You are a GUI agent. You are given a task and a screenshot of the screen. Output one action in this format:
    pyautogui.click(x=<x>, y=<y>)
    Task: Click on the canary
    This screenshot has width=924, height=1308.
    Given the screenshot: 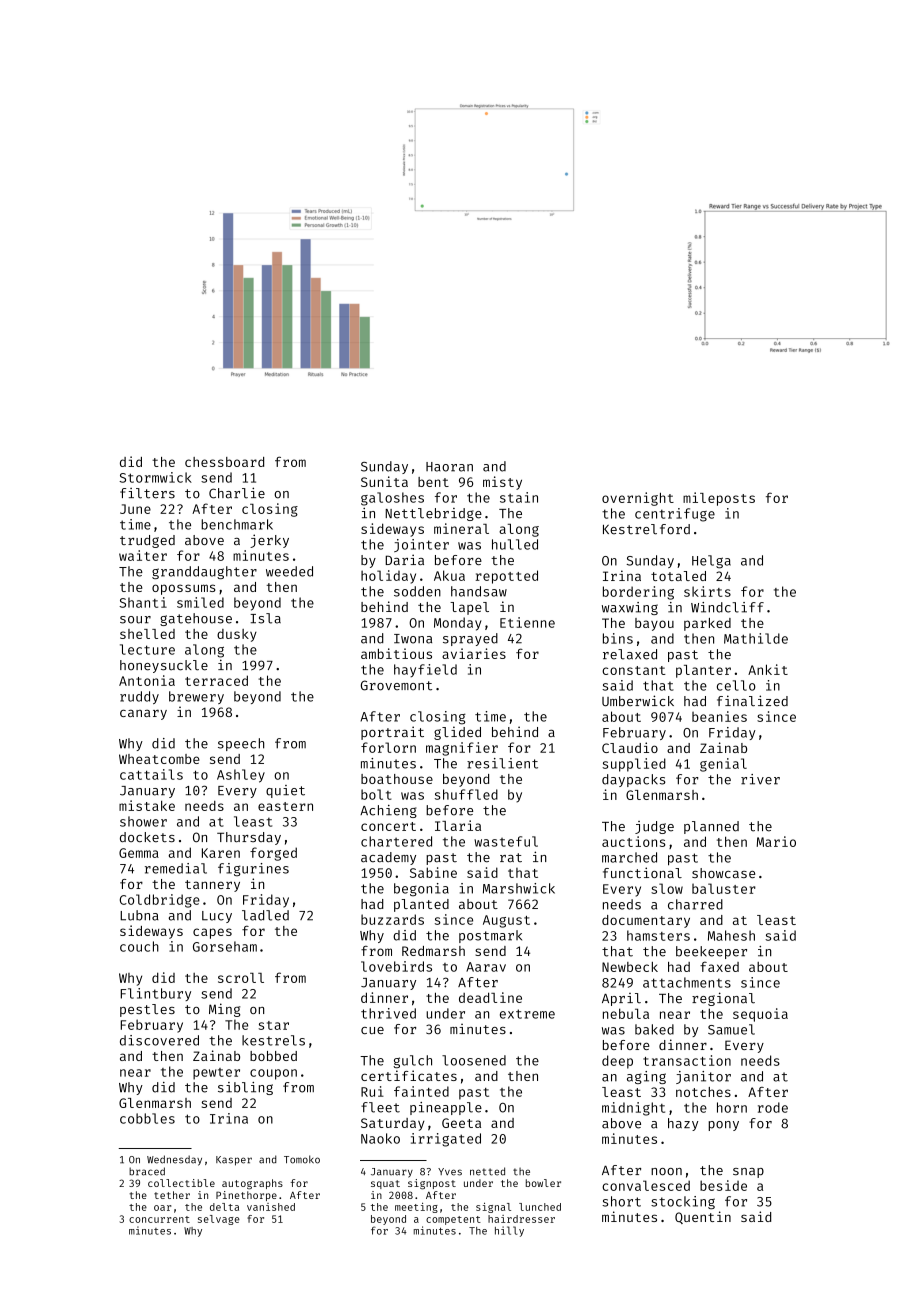 What is the action you would take?
    pyautogui.click(x=143, y=714)
